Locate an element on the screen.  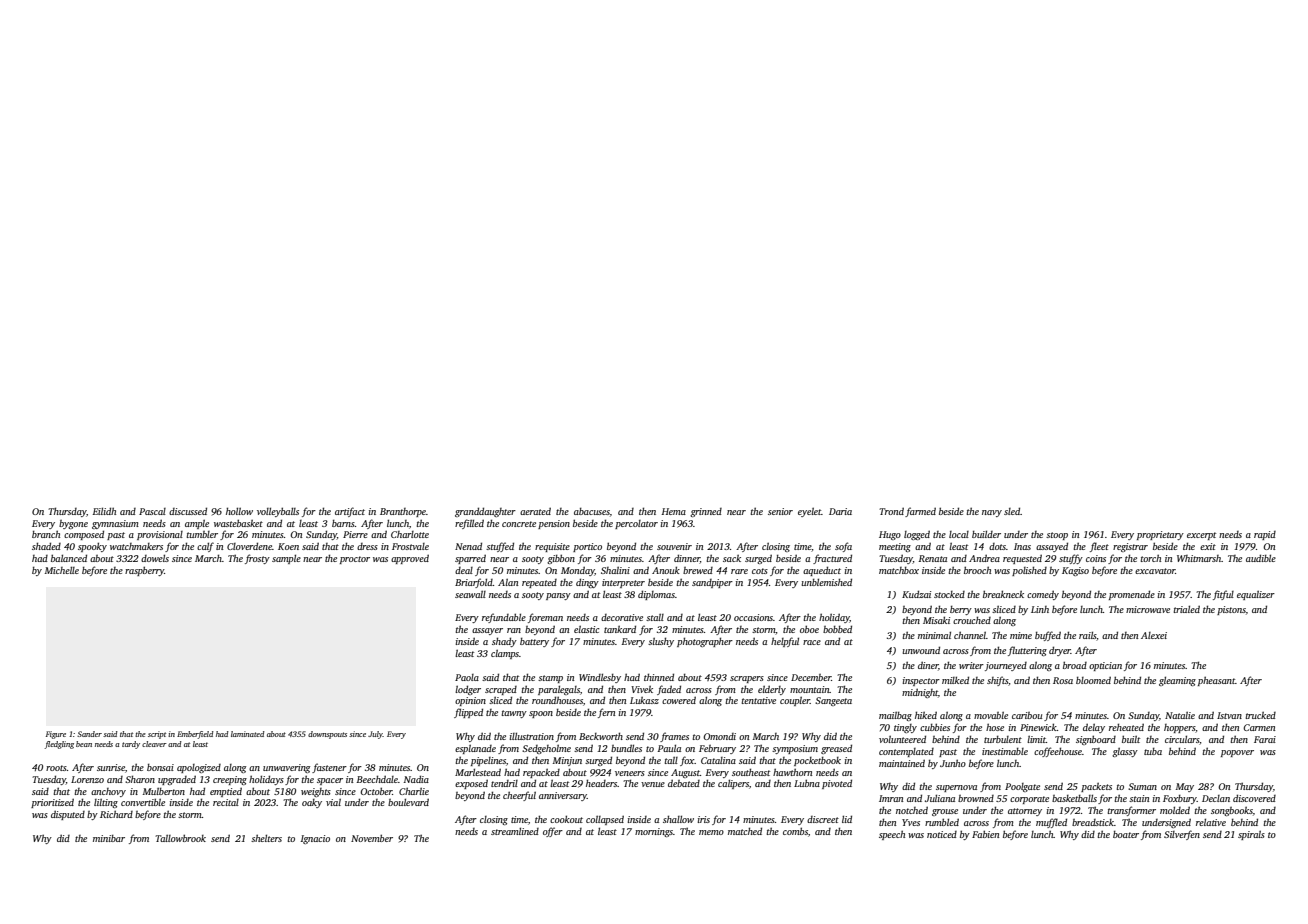
Michelle is located at coordinates (62, 570).
